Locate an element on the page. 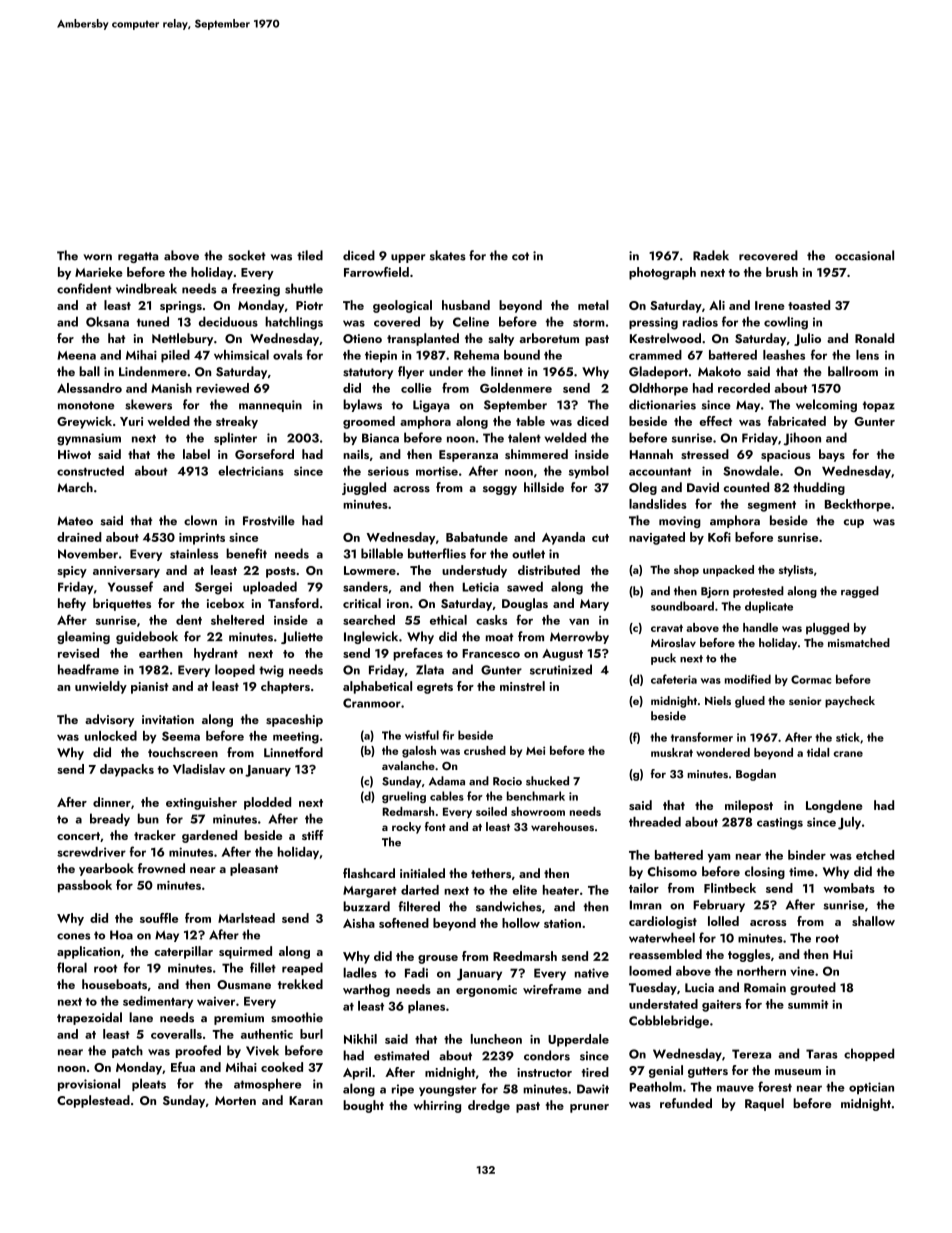 The width and height of the page is (952, 1233). closing is located at coordinates (765, 872).
